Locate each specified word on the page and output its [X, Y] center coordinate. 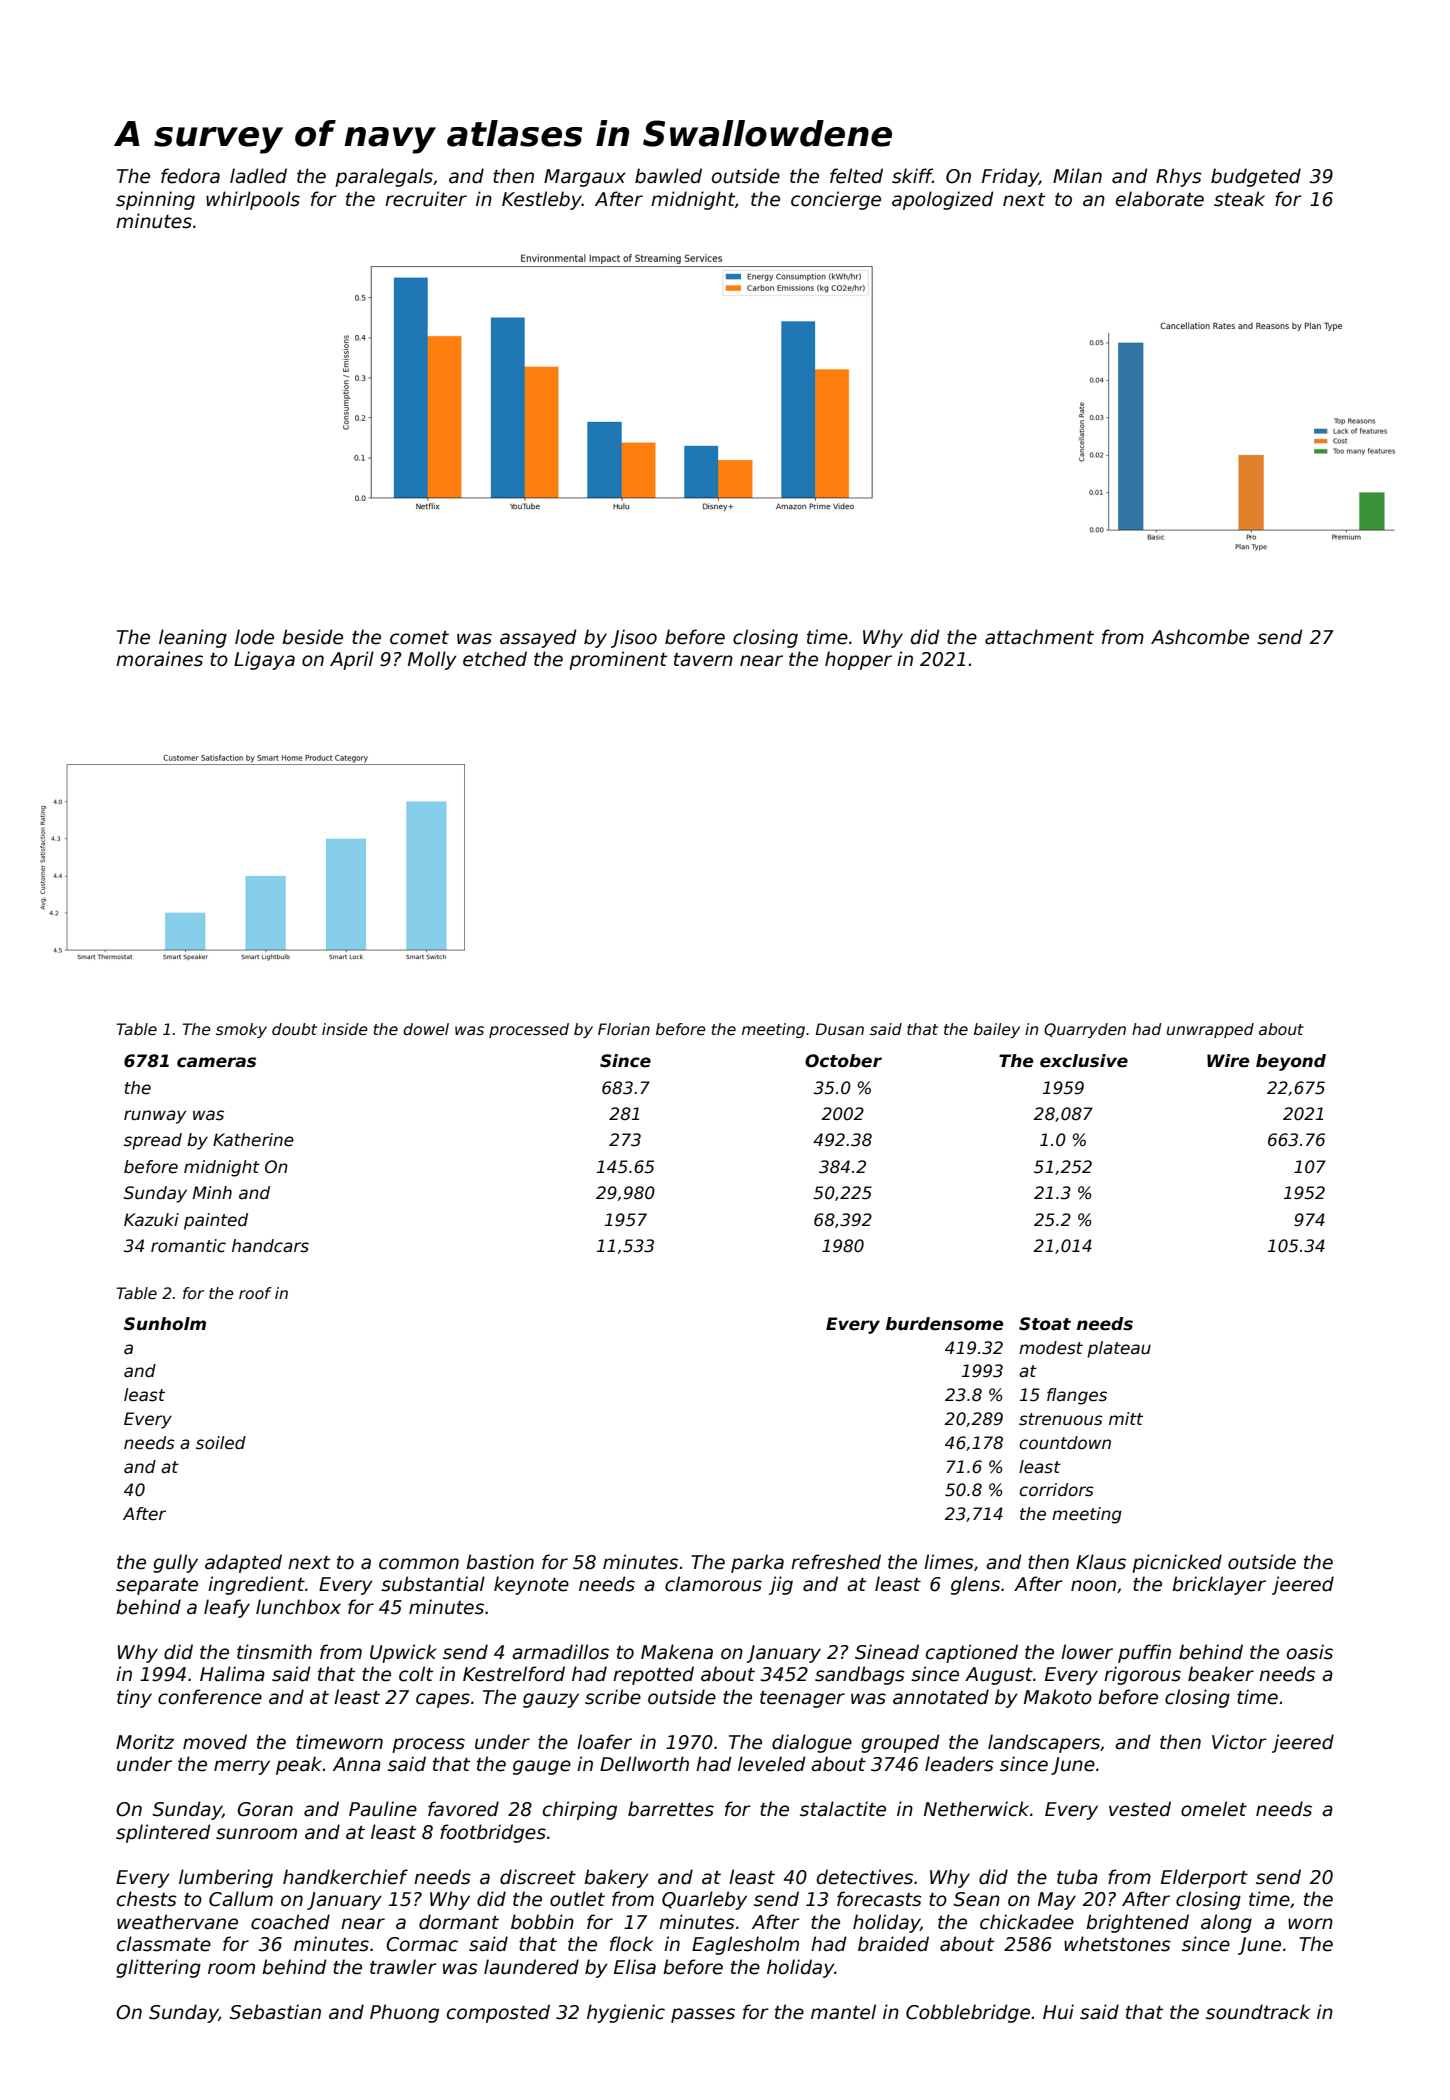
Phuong [404, 2013]
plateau [1119, 1349]
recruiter [426, 199]
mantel [843, 2012]
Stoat [1045, 1324]
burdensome [944, 1324]
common [419, 1564]
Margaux [585, 178]
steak [1239, 199]
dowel [426, 1029]
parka [757, 1563]
